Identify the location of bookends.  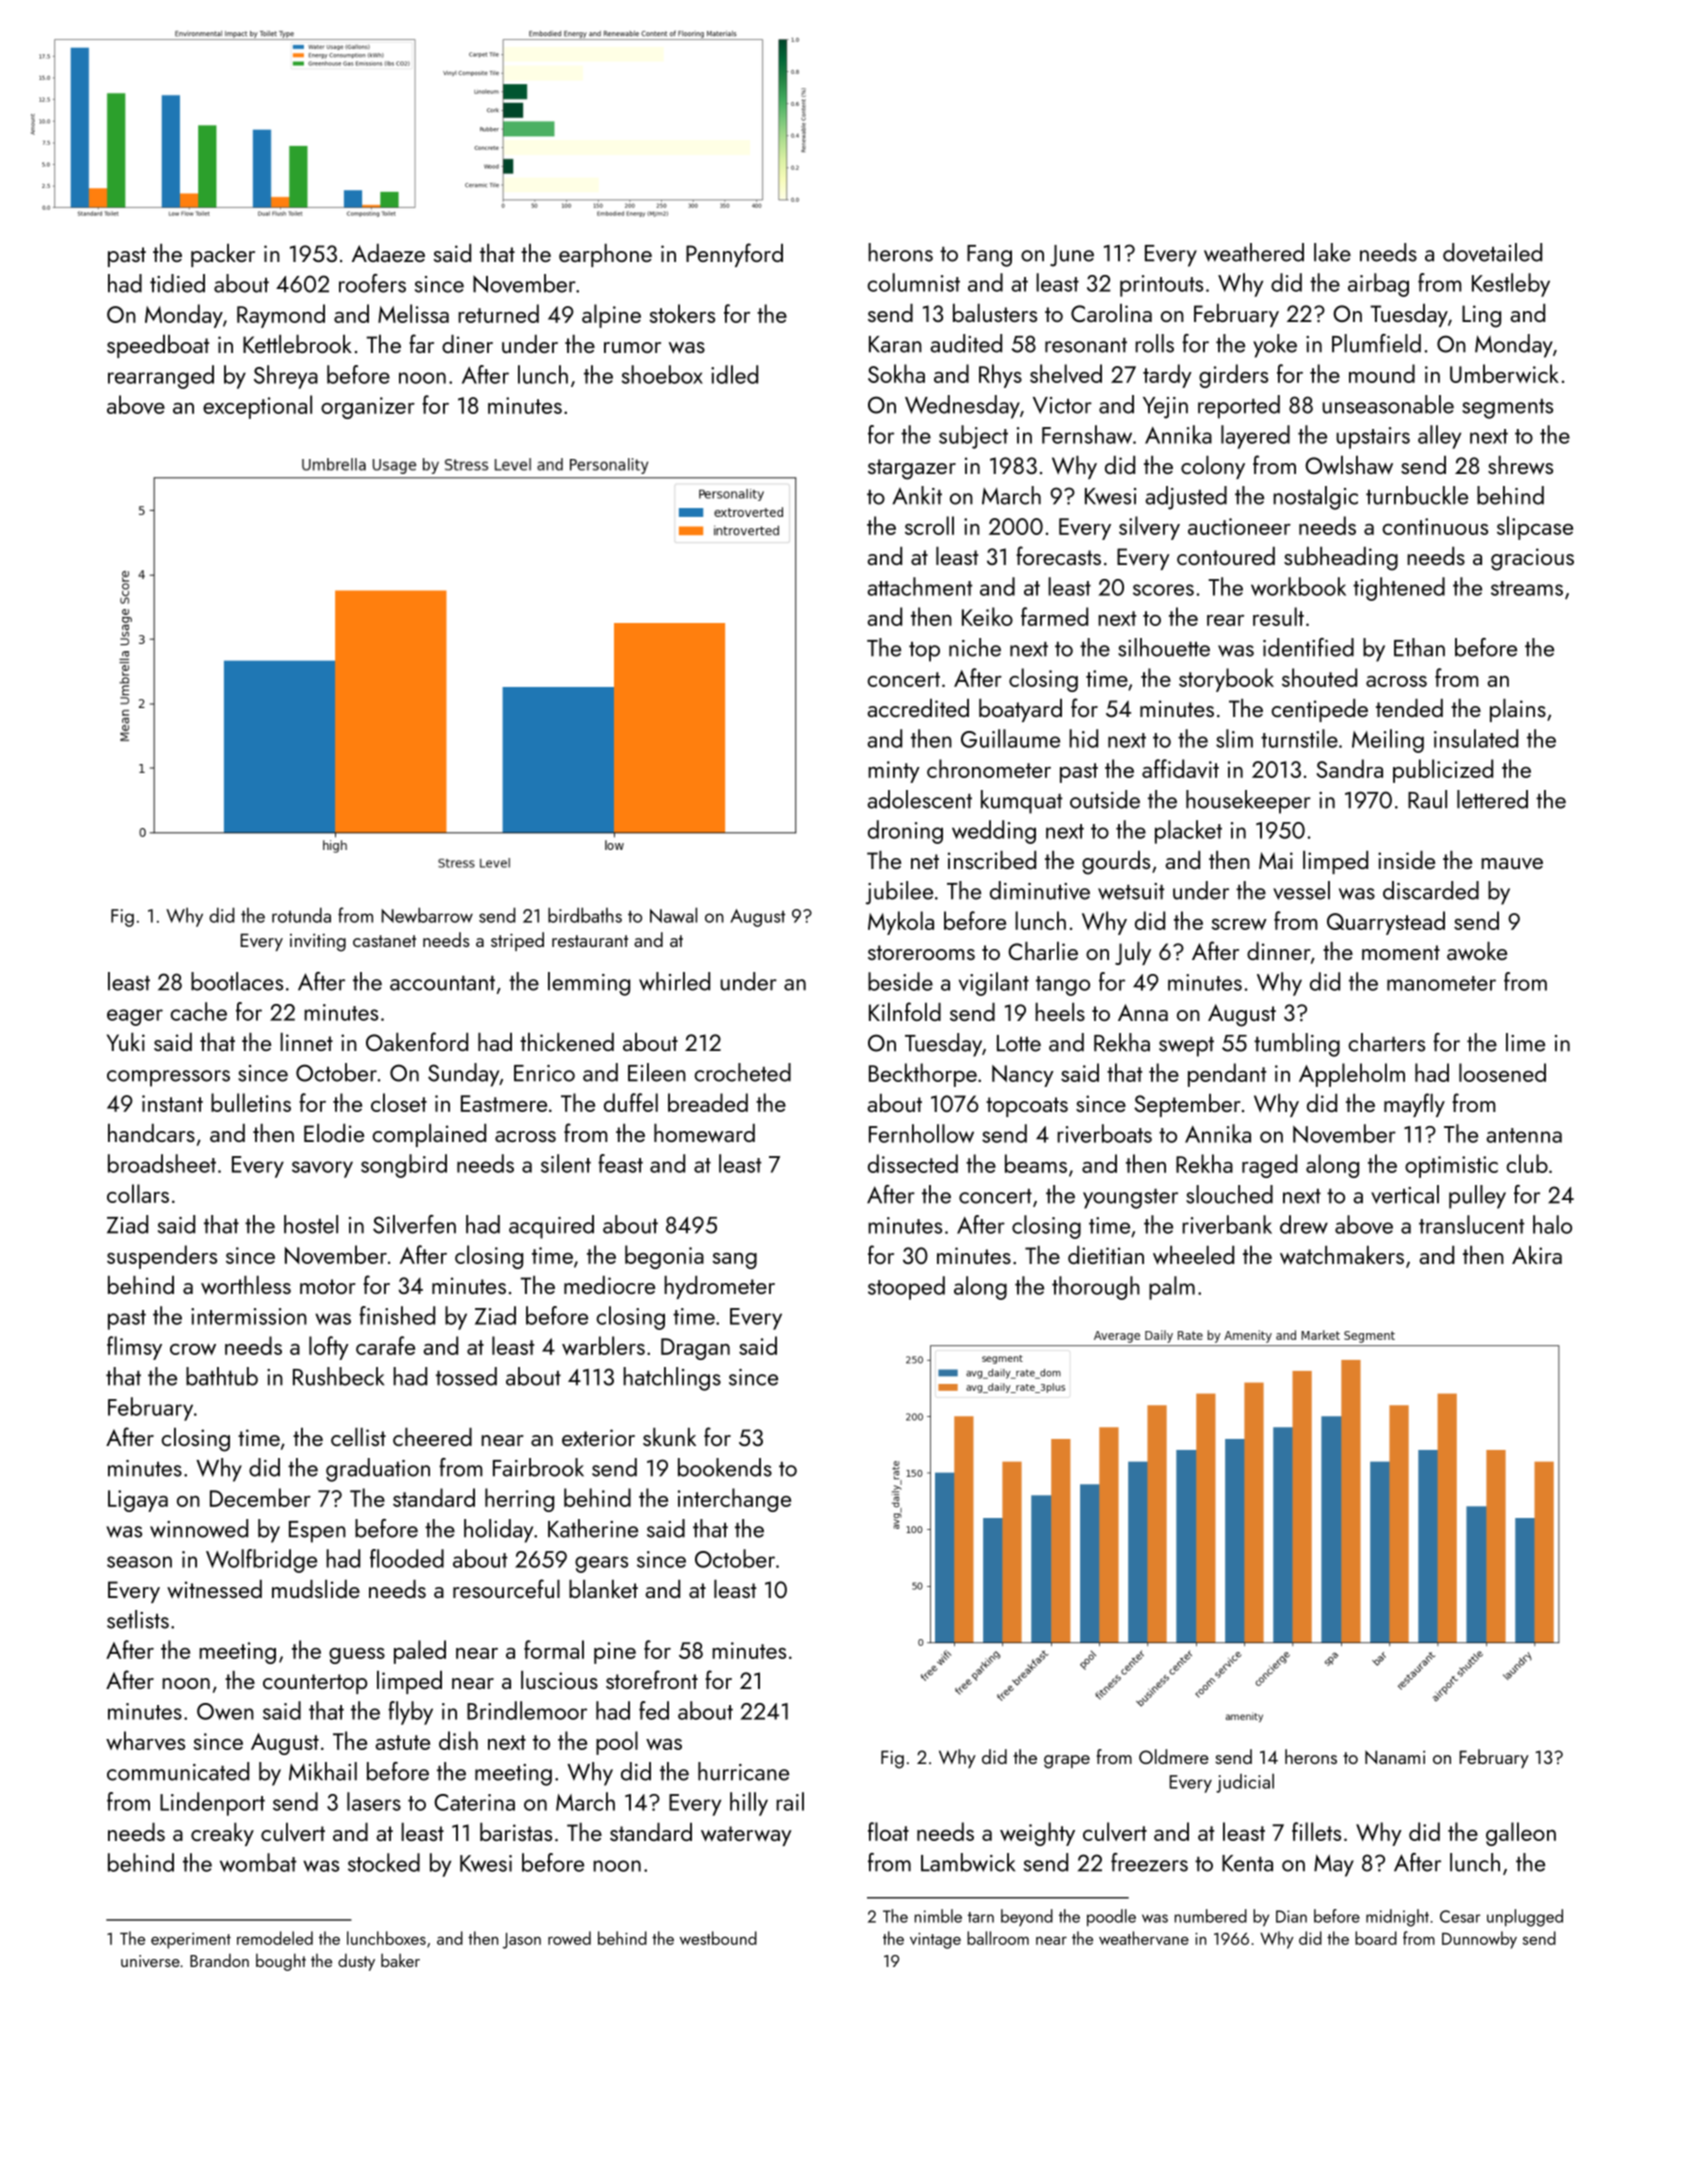
(725, 1467).
